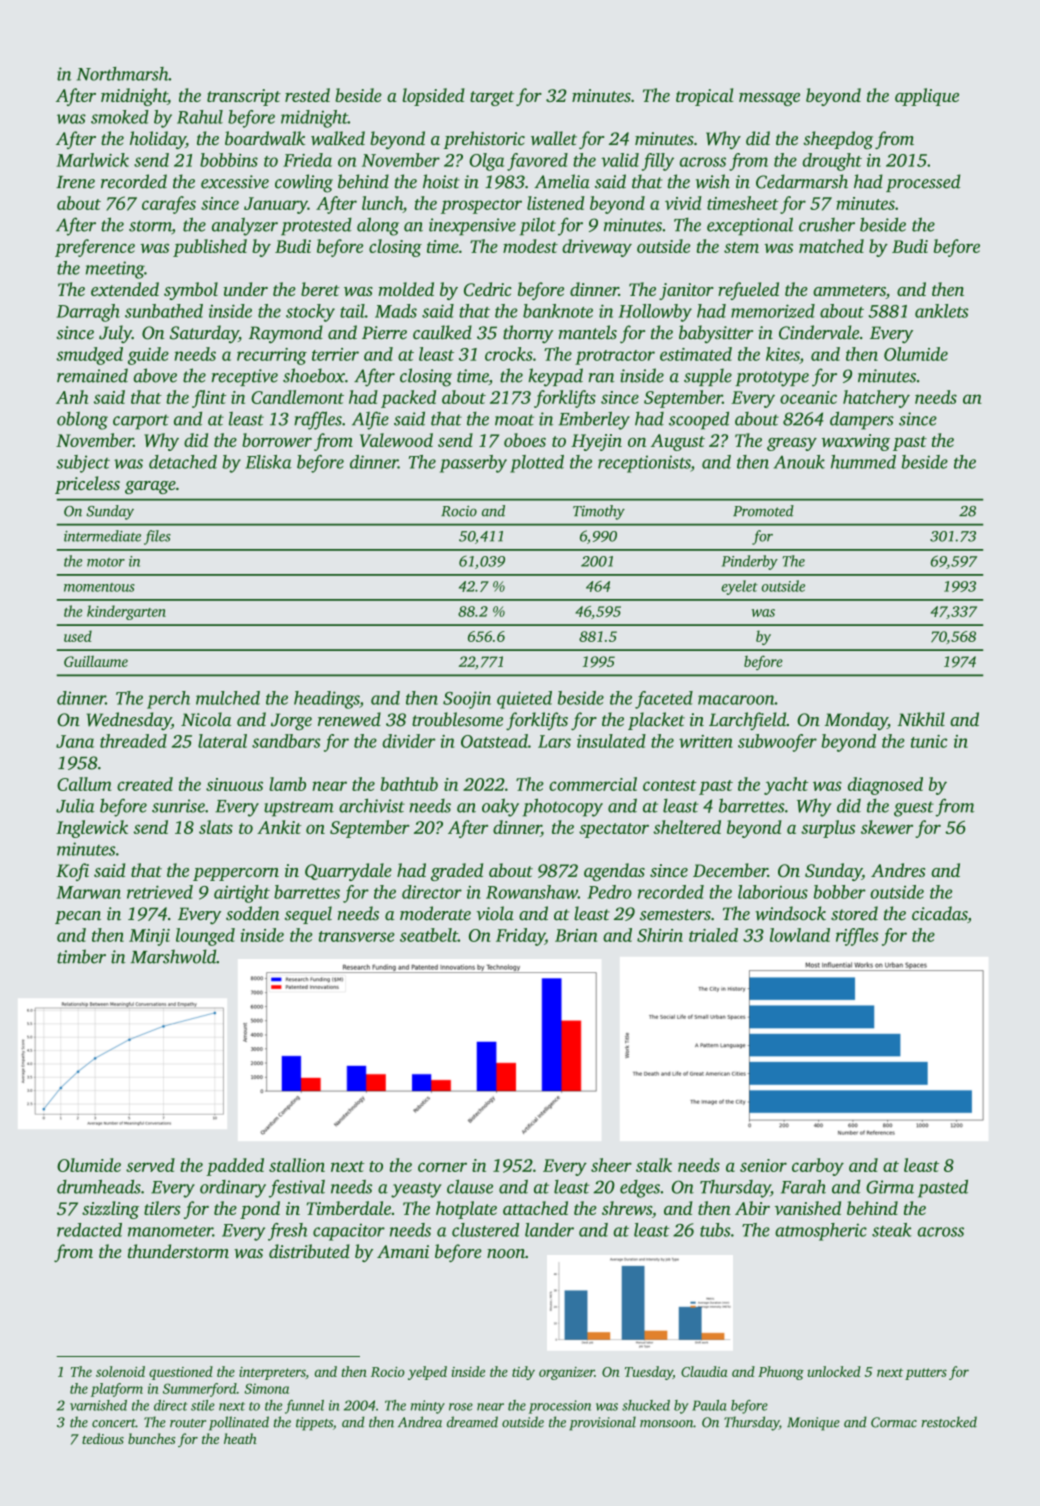 This screenshot has height=1506, width=1040. What do you see at coordinates (614, 872) in the screenshot?
I see `agendas` at bounding box center [614, 872].
